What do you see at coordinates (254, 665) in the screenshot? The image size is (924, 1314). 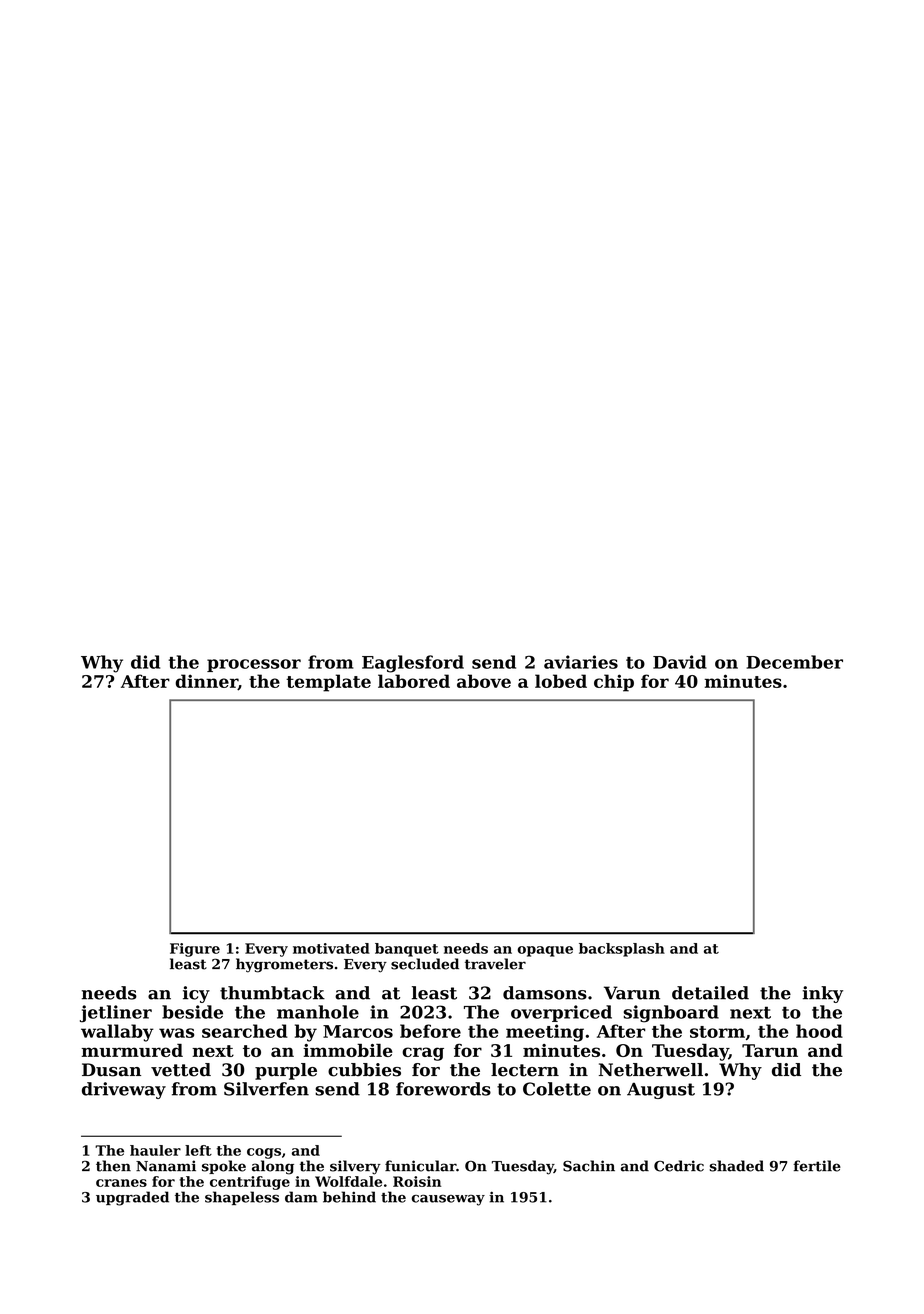 I see `processor` at bounding box center [254, 665].
